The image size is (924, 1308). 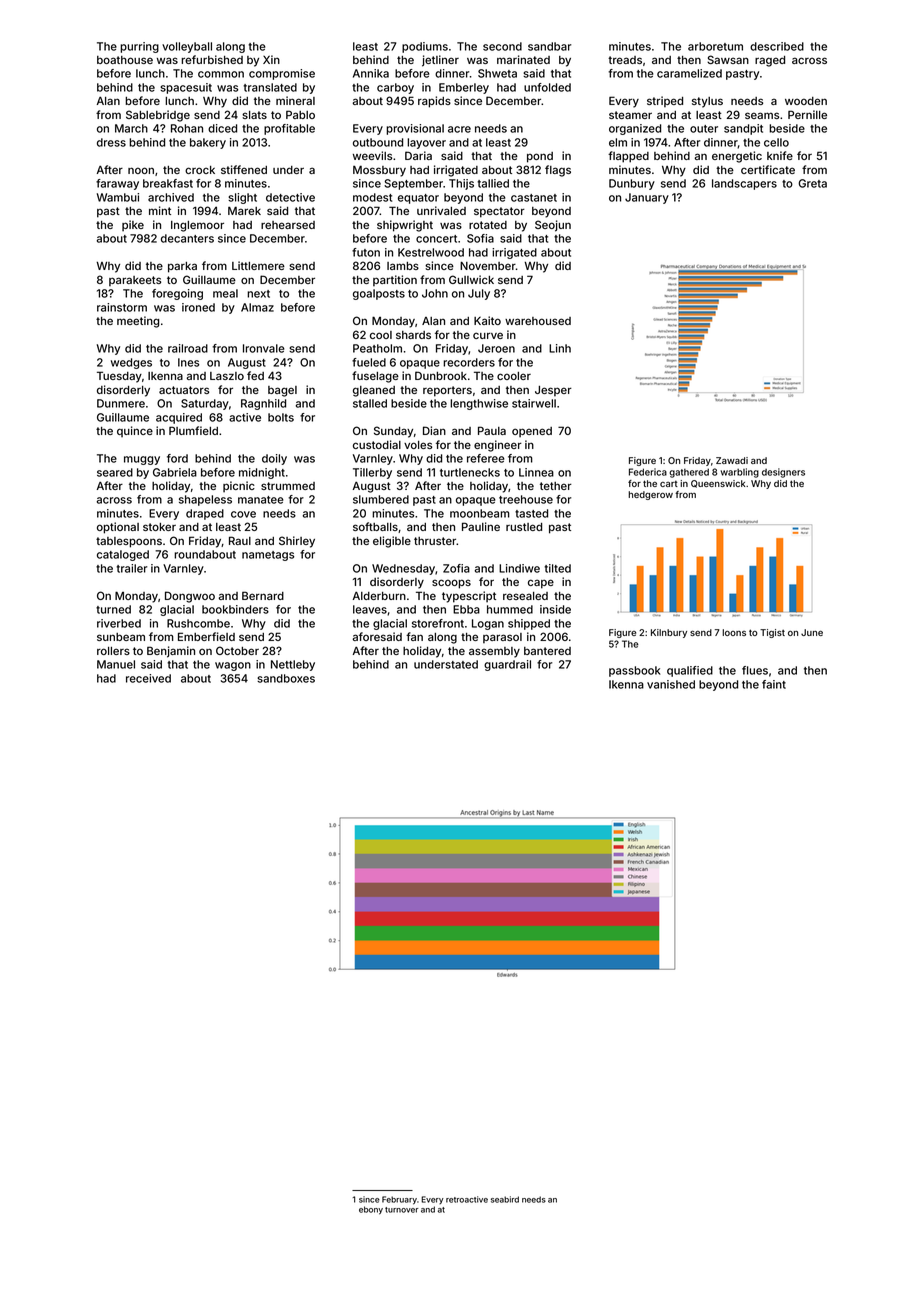 What do you see at coordinates (139, 47) in the screenshot?
I see `purring` at bounding box center [139, 47].
